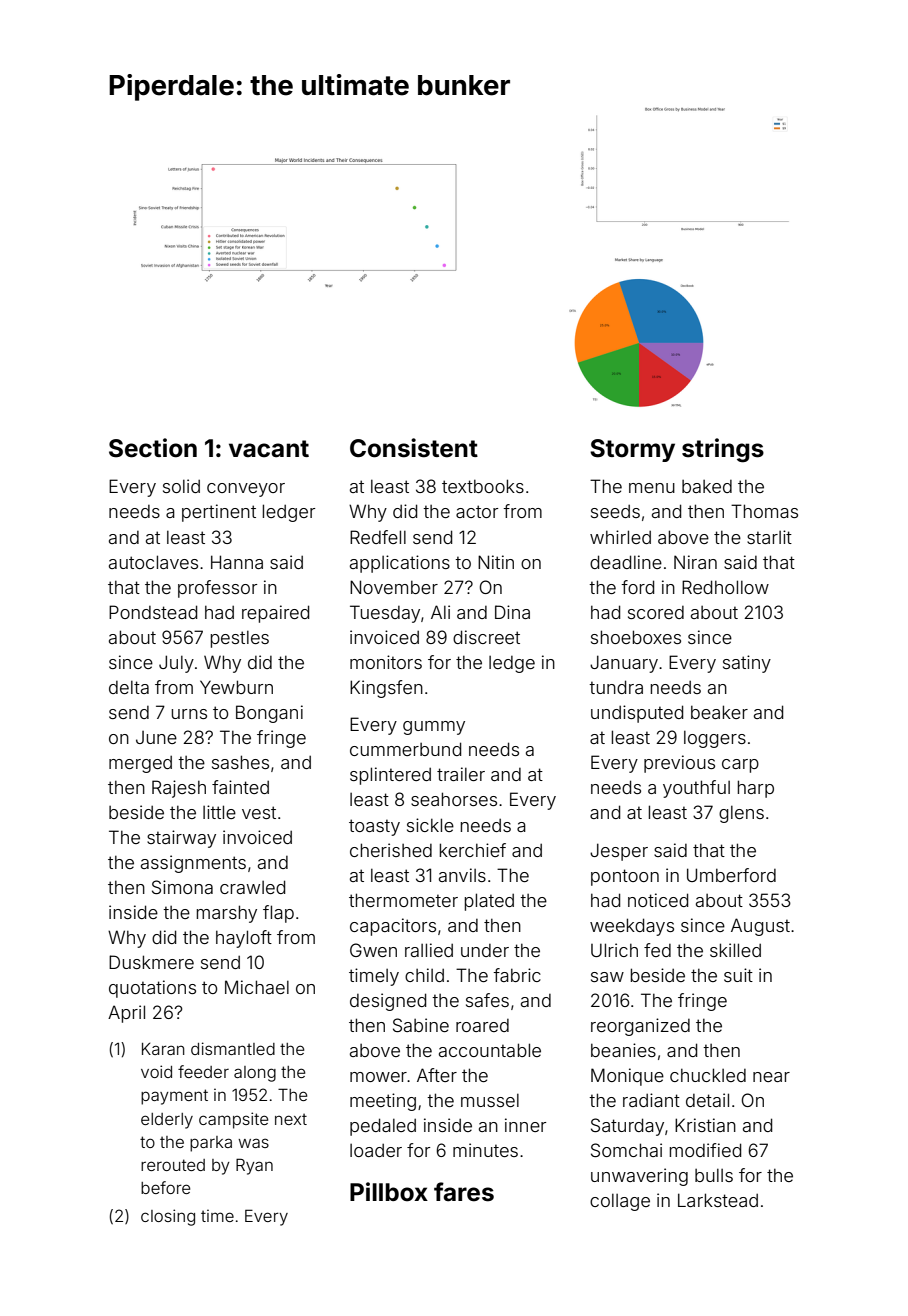 This screenshot has height=1316, width=908. Describe the element at coordinates (269, 449) in the screenshot. I see `vacant` at that location.
